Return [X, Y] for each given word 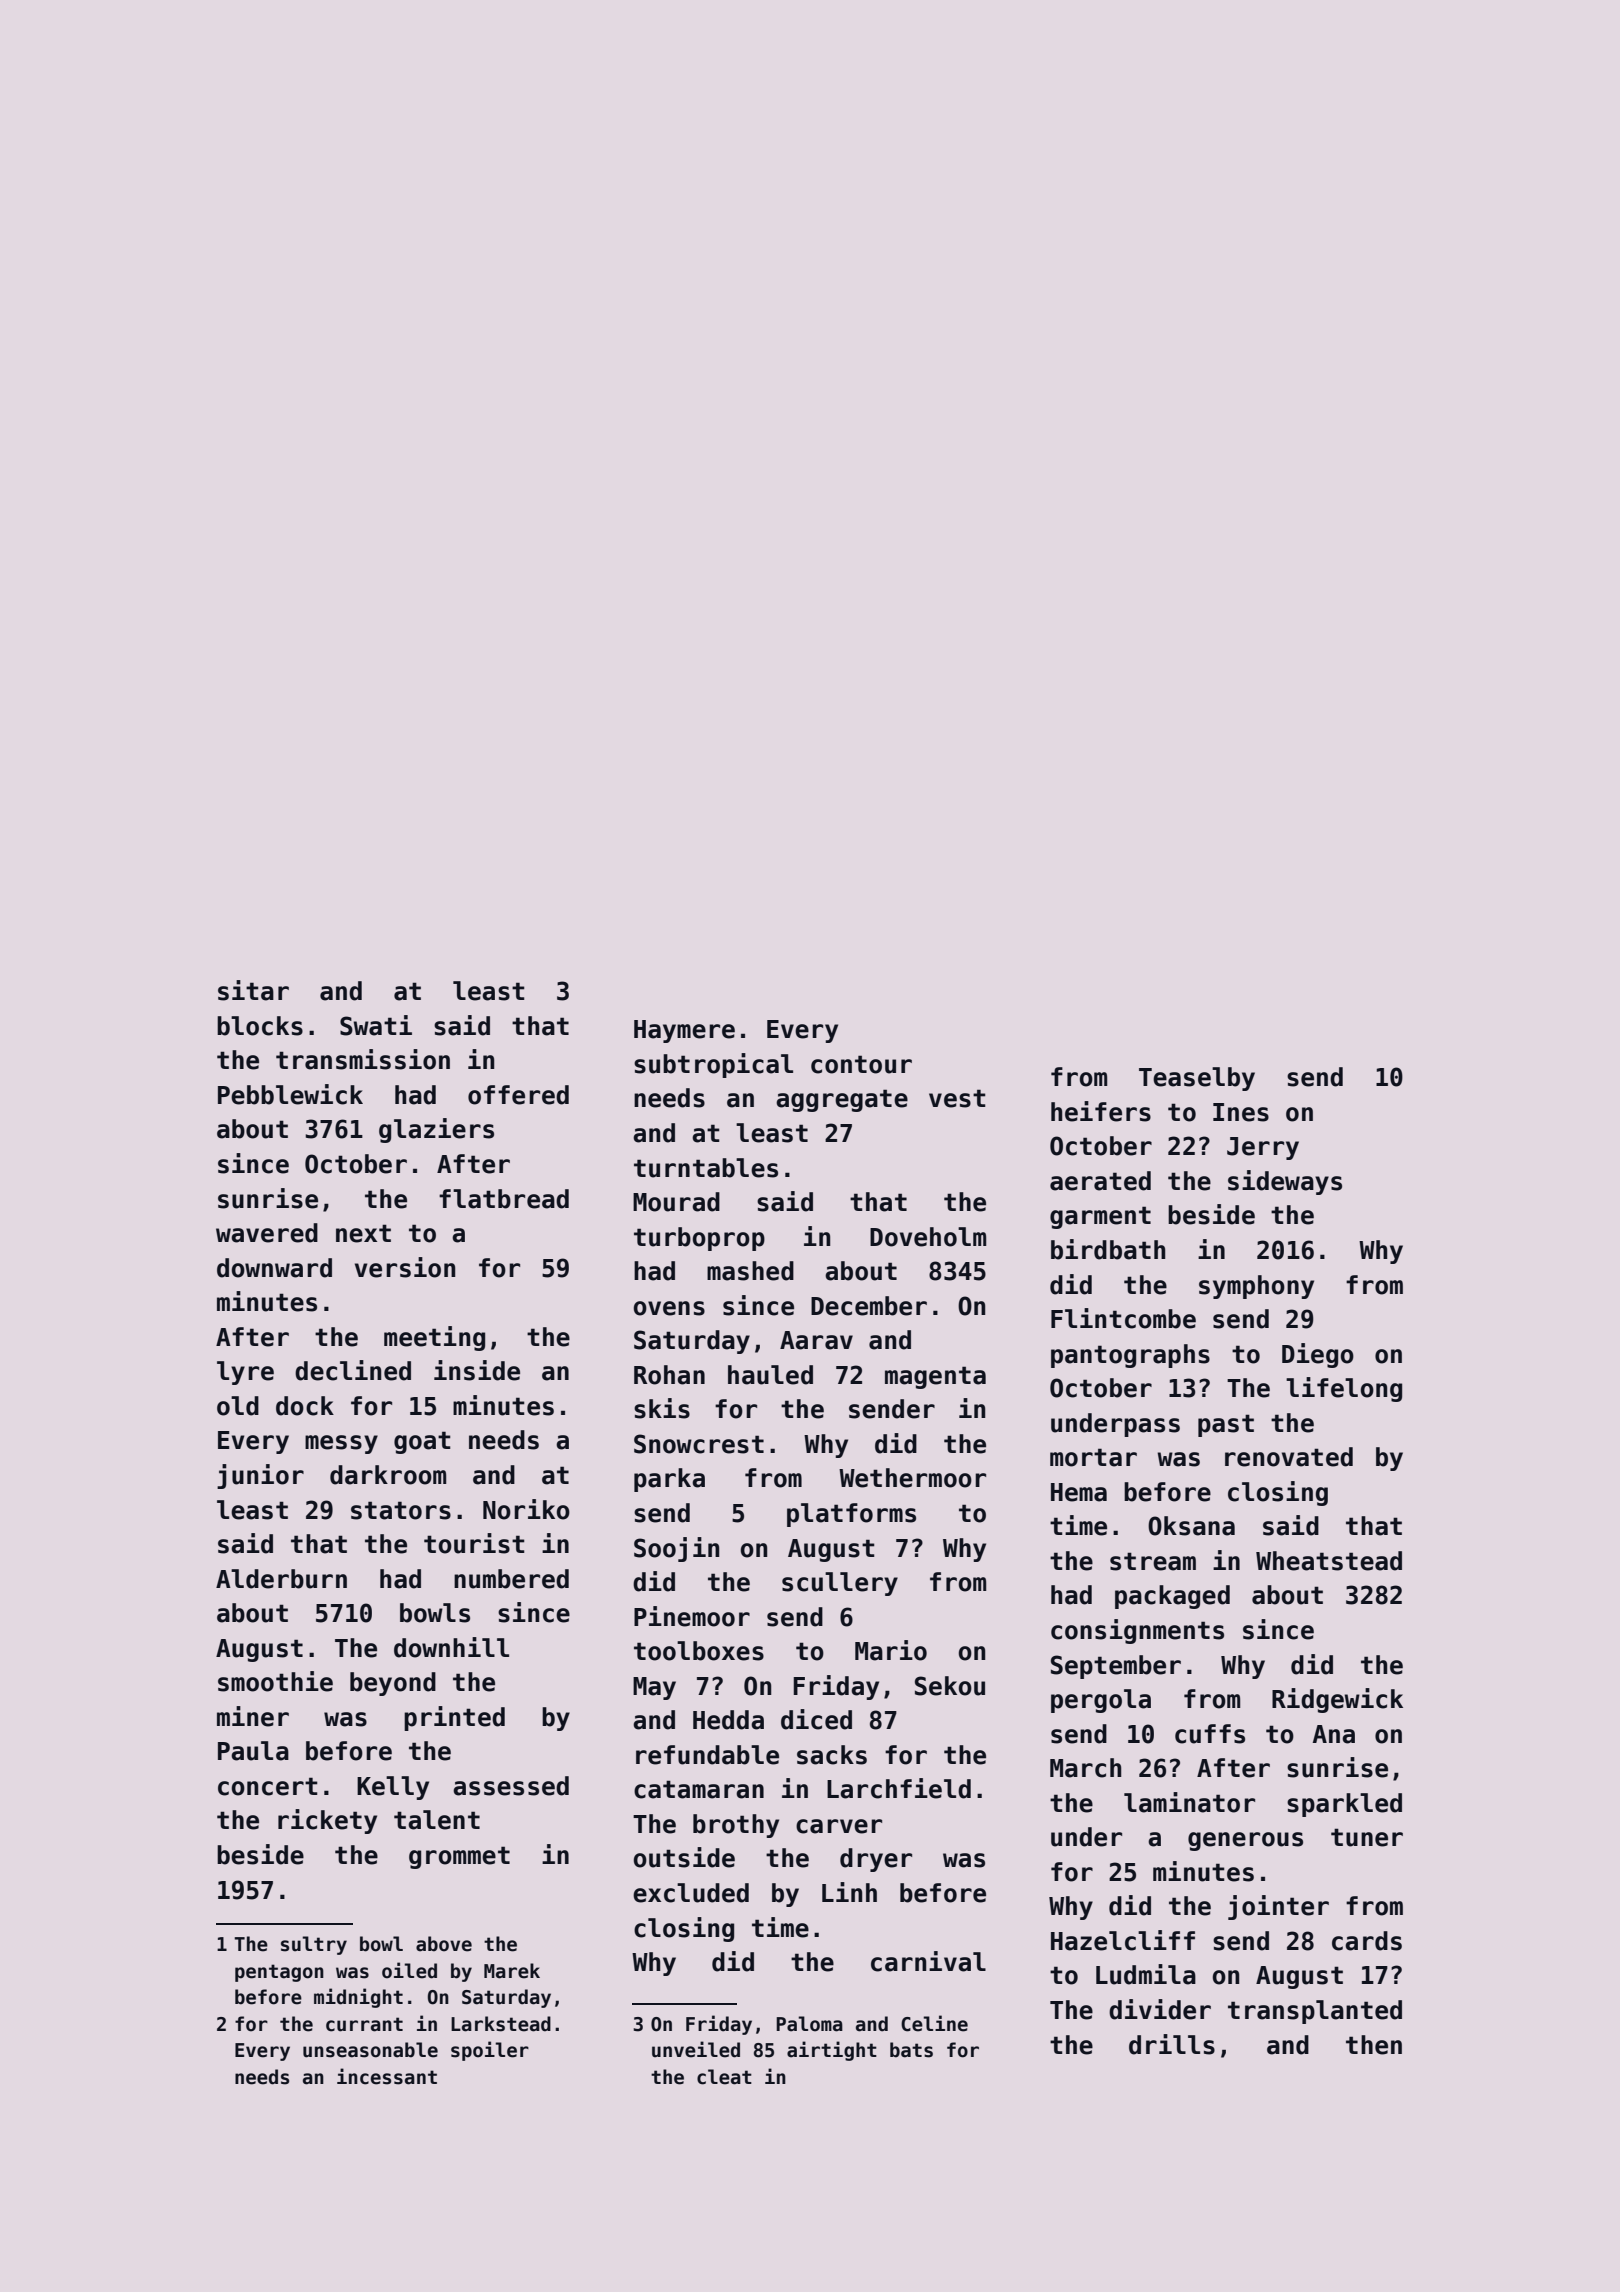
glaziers [436, 1130]
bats [911, 2050]
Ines [1241, 1112]
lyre [245, 1373]
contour [861, 1064]
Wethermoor [912, 1478]
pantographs [1130, 1356]
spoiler [490, 2051]
